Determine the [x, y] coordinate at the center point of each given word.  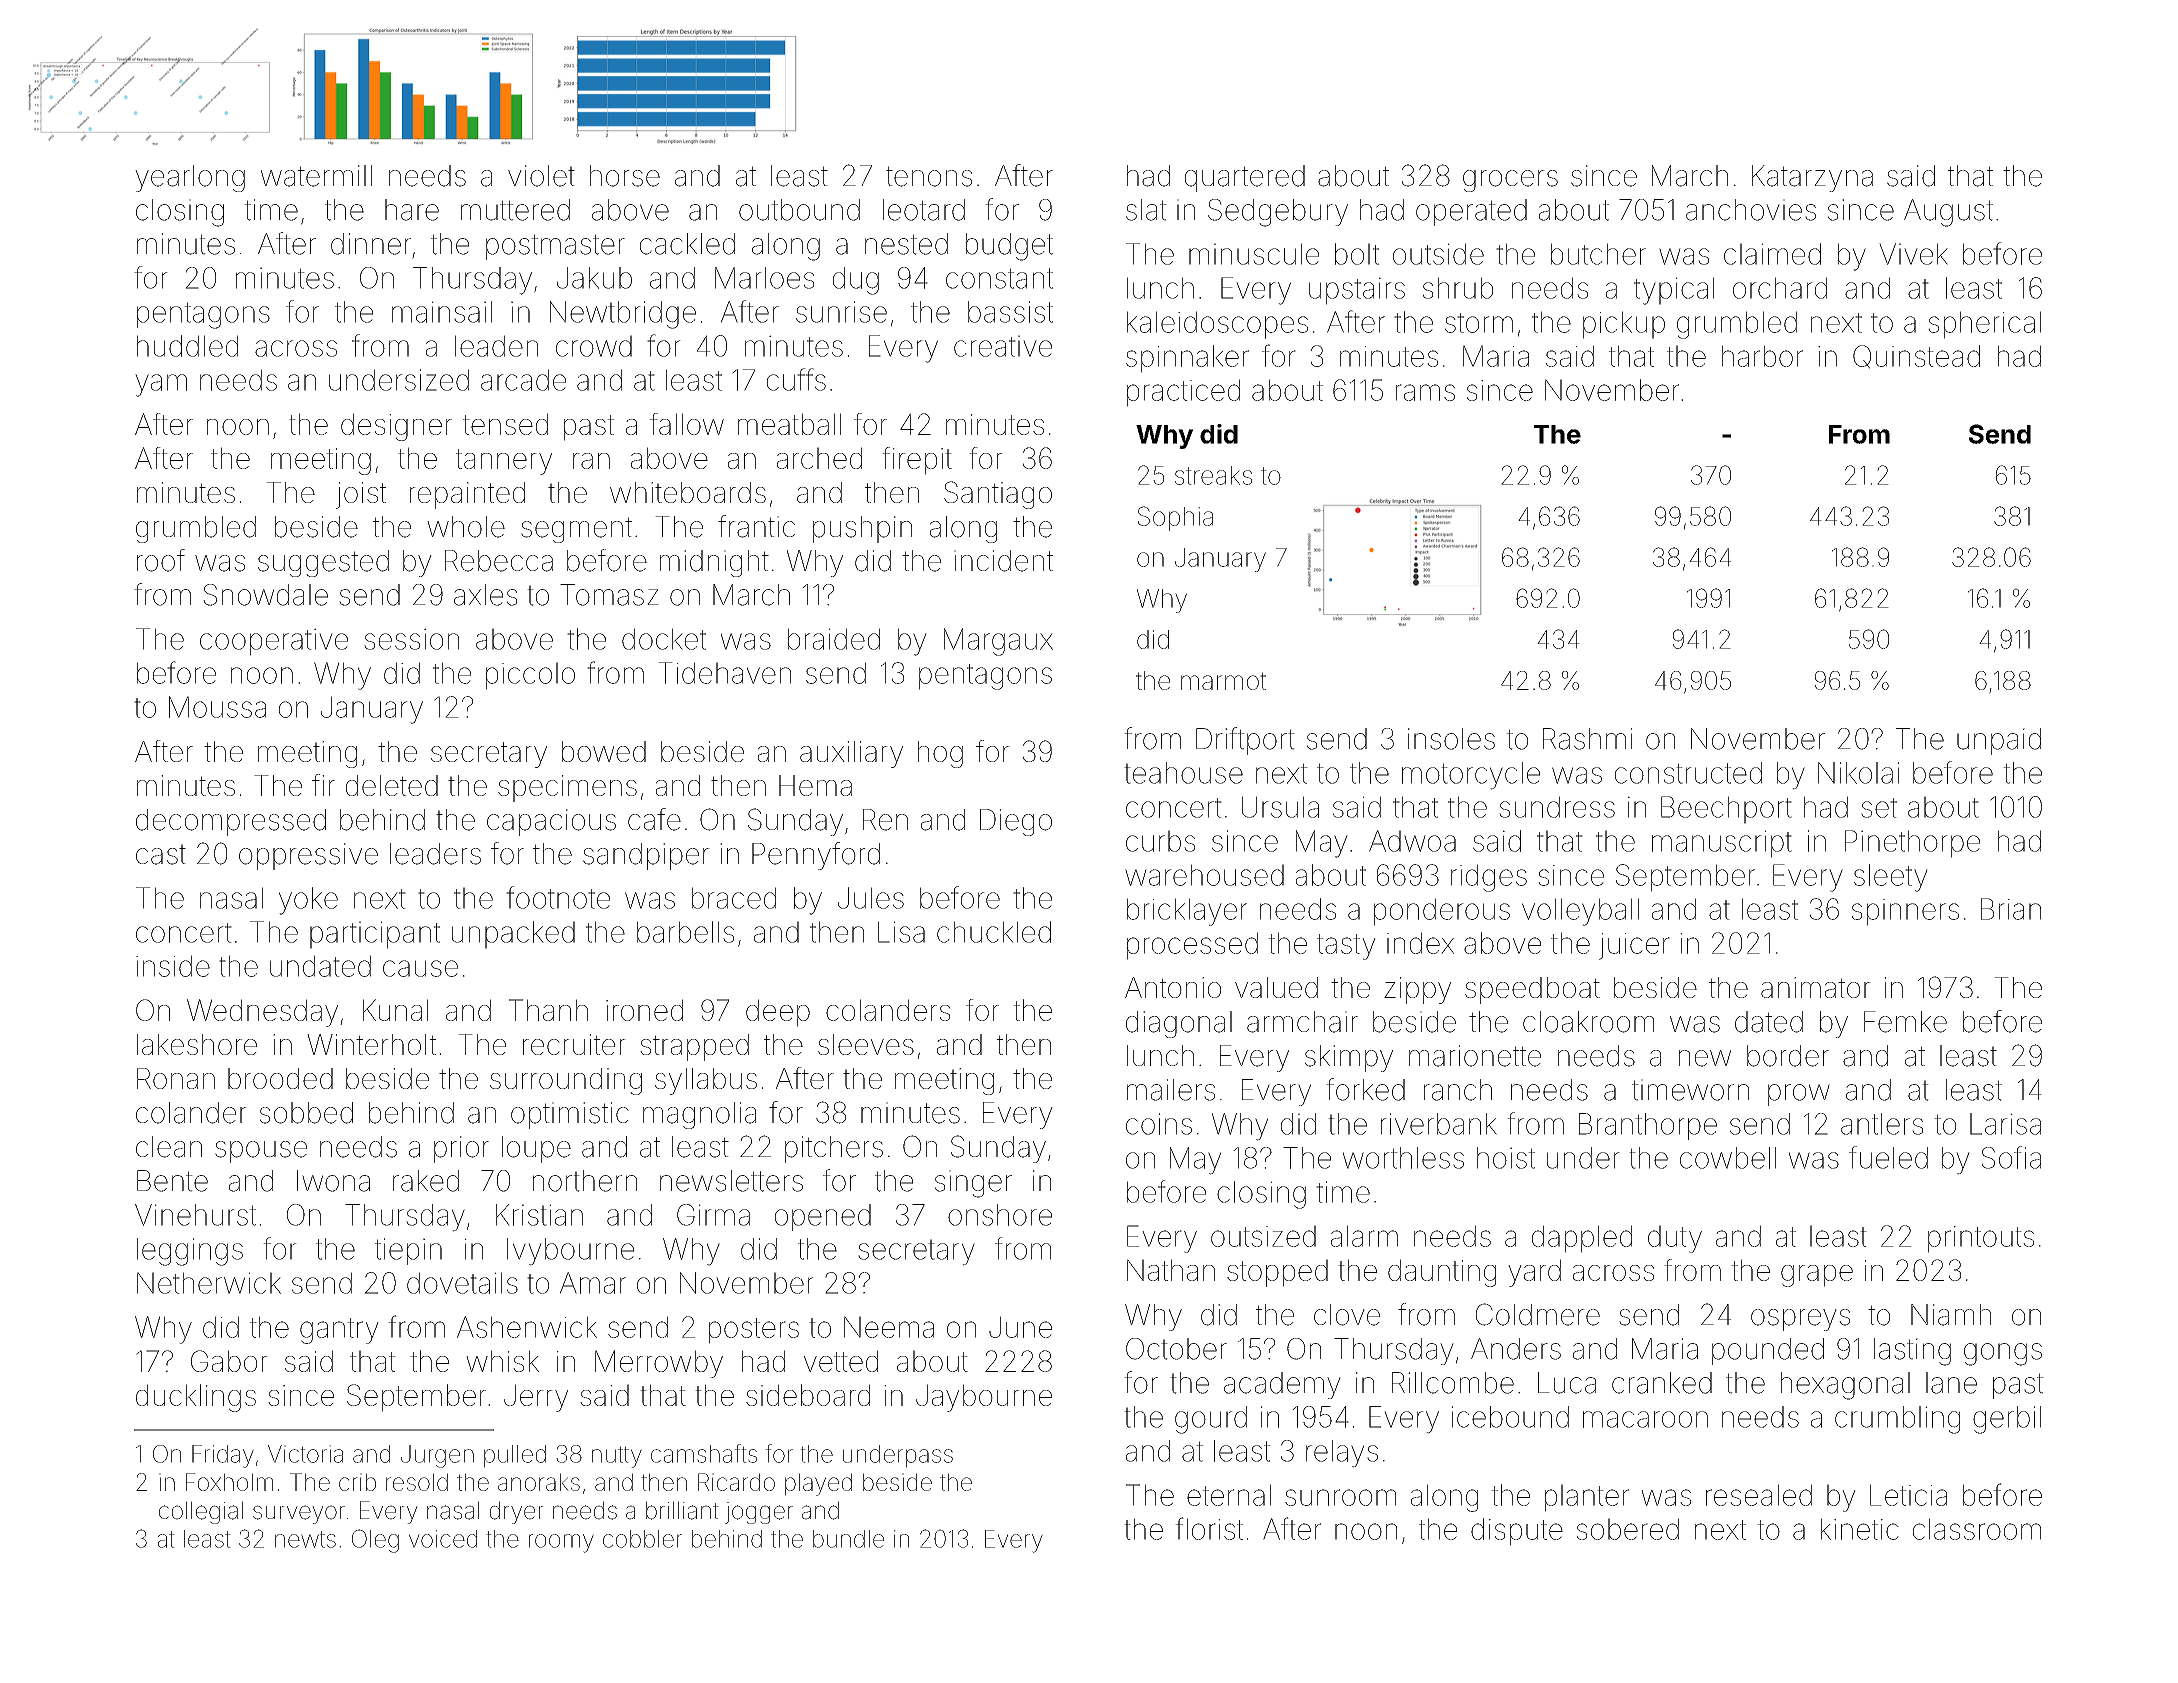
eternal [1229, 1495]
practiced [1183, 393]
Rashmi [1587, 739]
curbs [1160, 841]
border [1788, 1056]
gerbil [2007, 1420]
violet [541, 176]
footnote [558, 897]
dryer [517, 1512]
